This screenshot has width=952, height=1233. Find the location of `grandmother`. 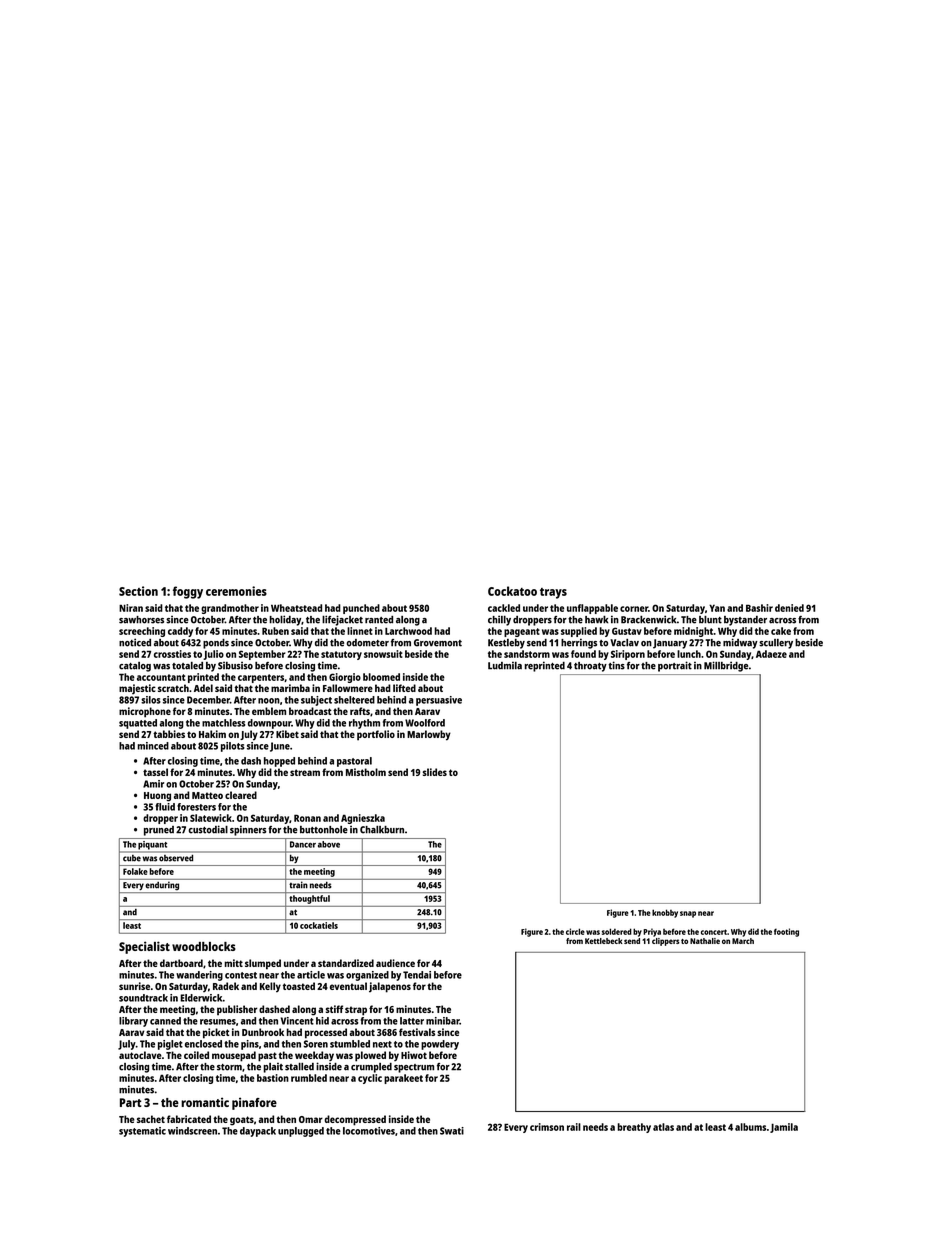

grandmother is located at coordinates (230, 609).
